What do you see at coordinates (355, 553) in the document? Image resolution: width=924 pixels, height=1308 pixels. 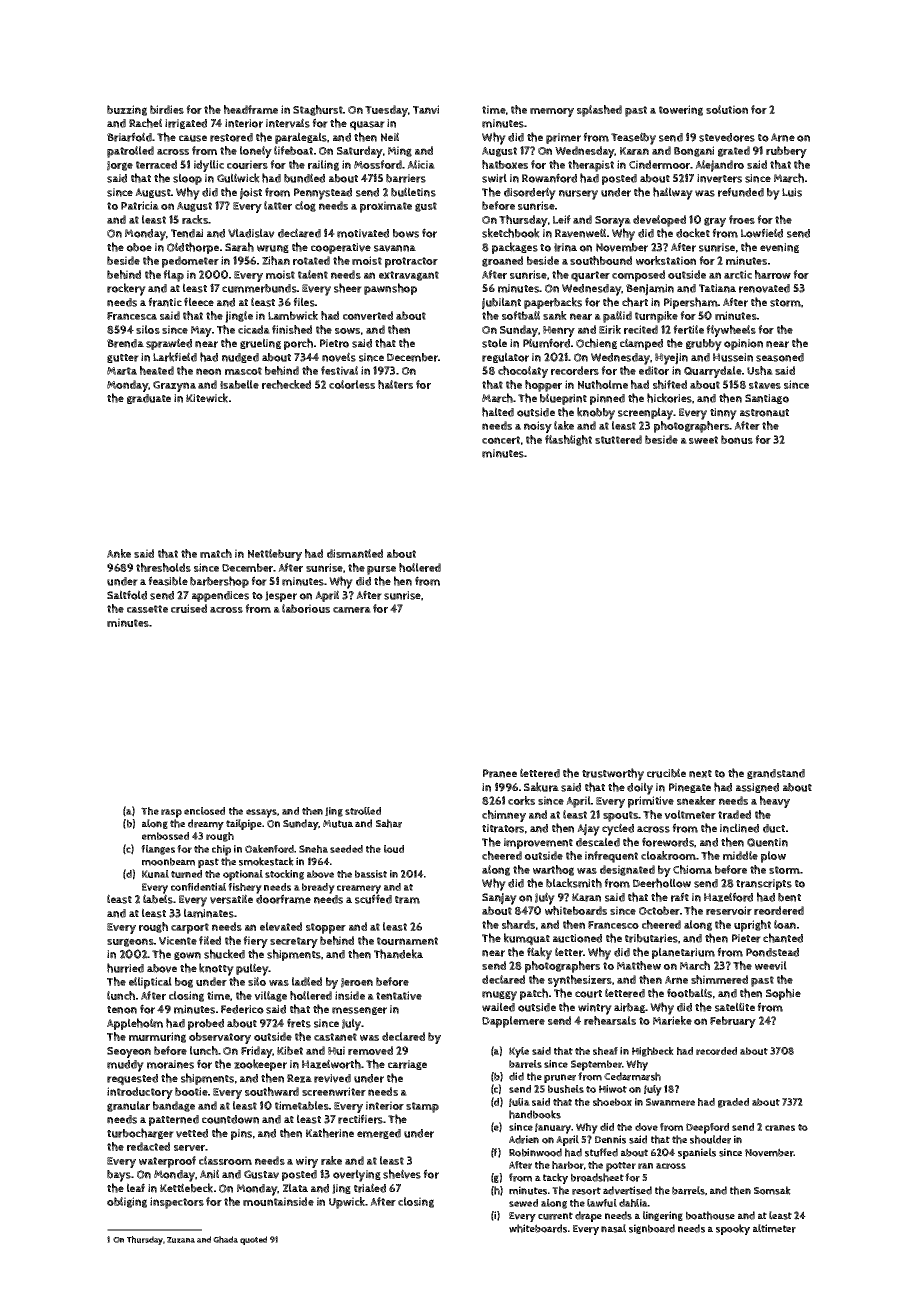 I see `dismantled` at bounding box center [355, 553].
